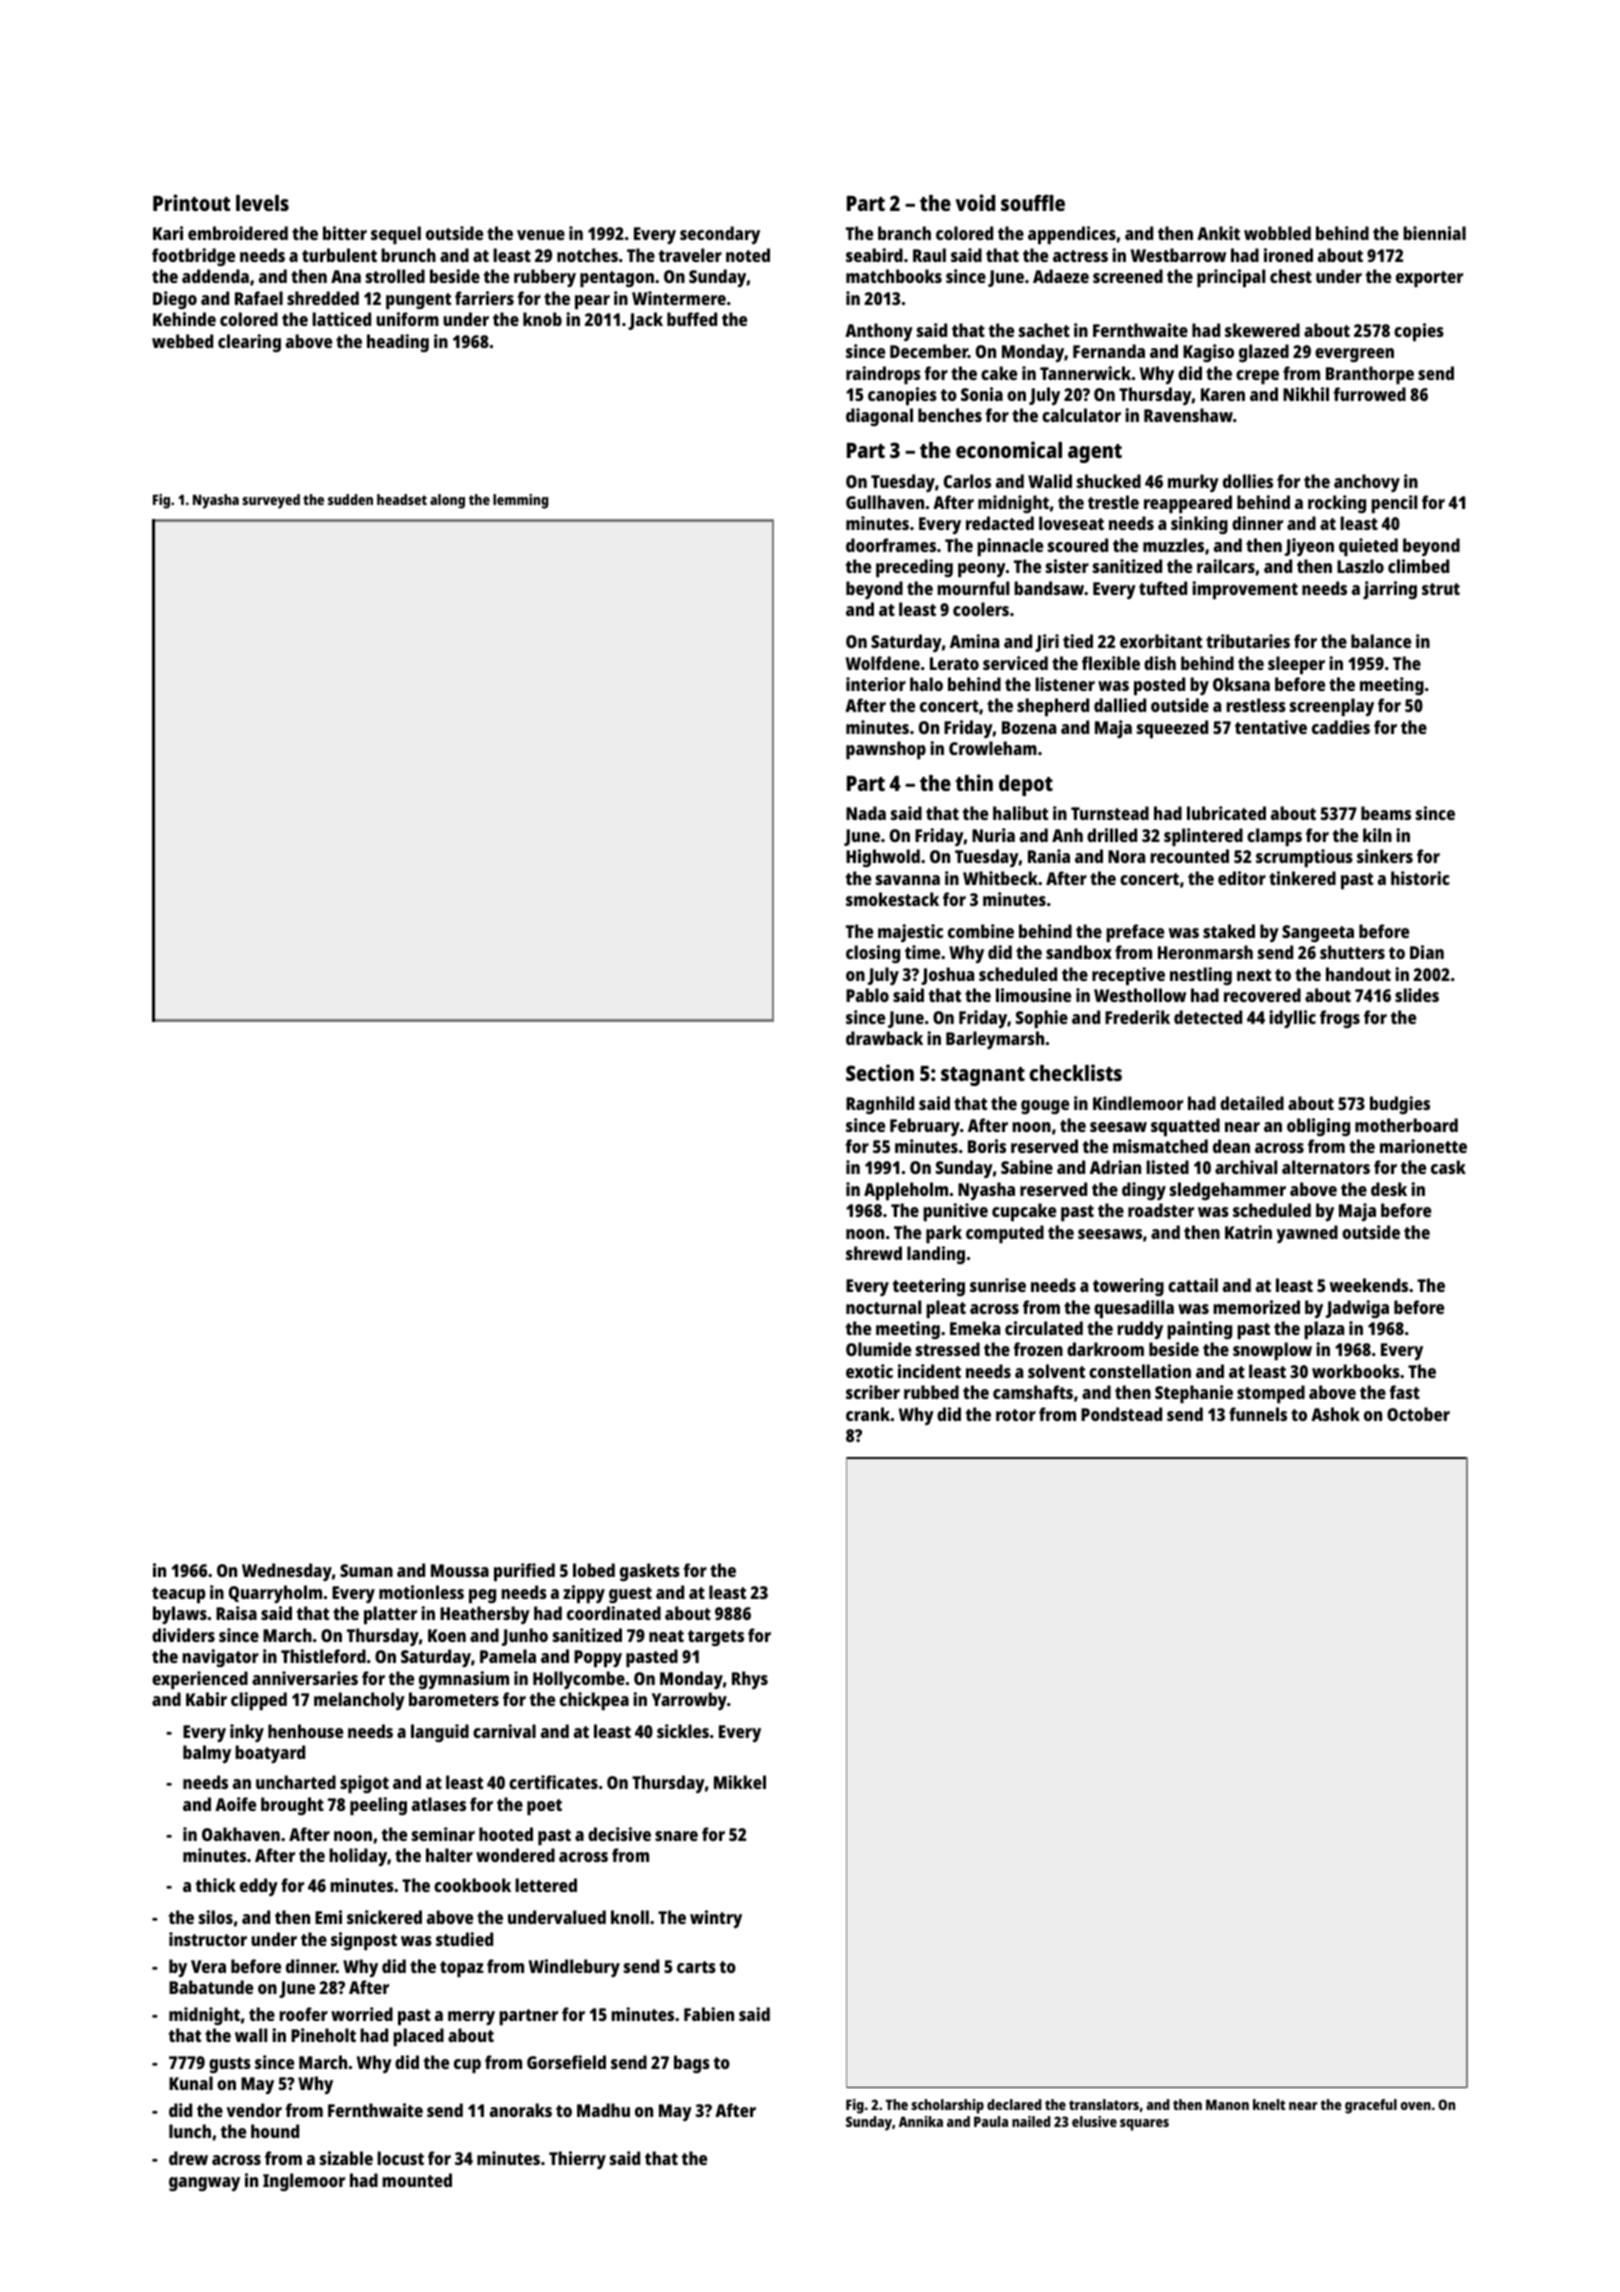 The height and width of the screenshot is (2292, 1620). I want to click on Ragnhild, so click(880, 1105).
